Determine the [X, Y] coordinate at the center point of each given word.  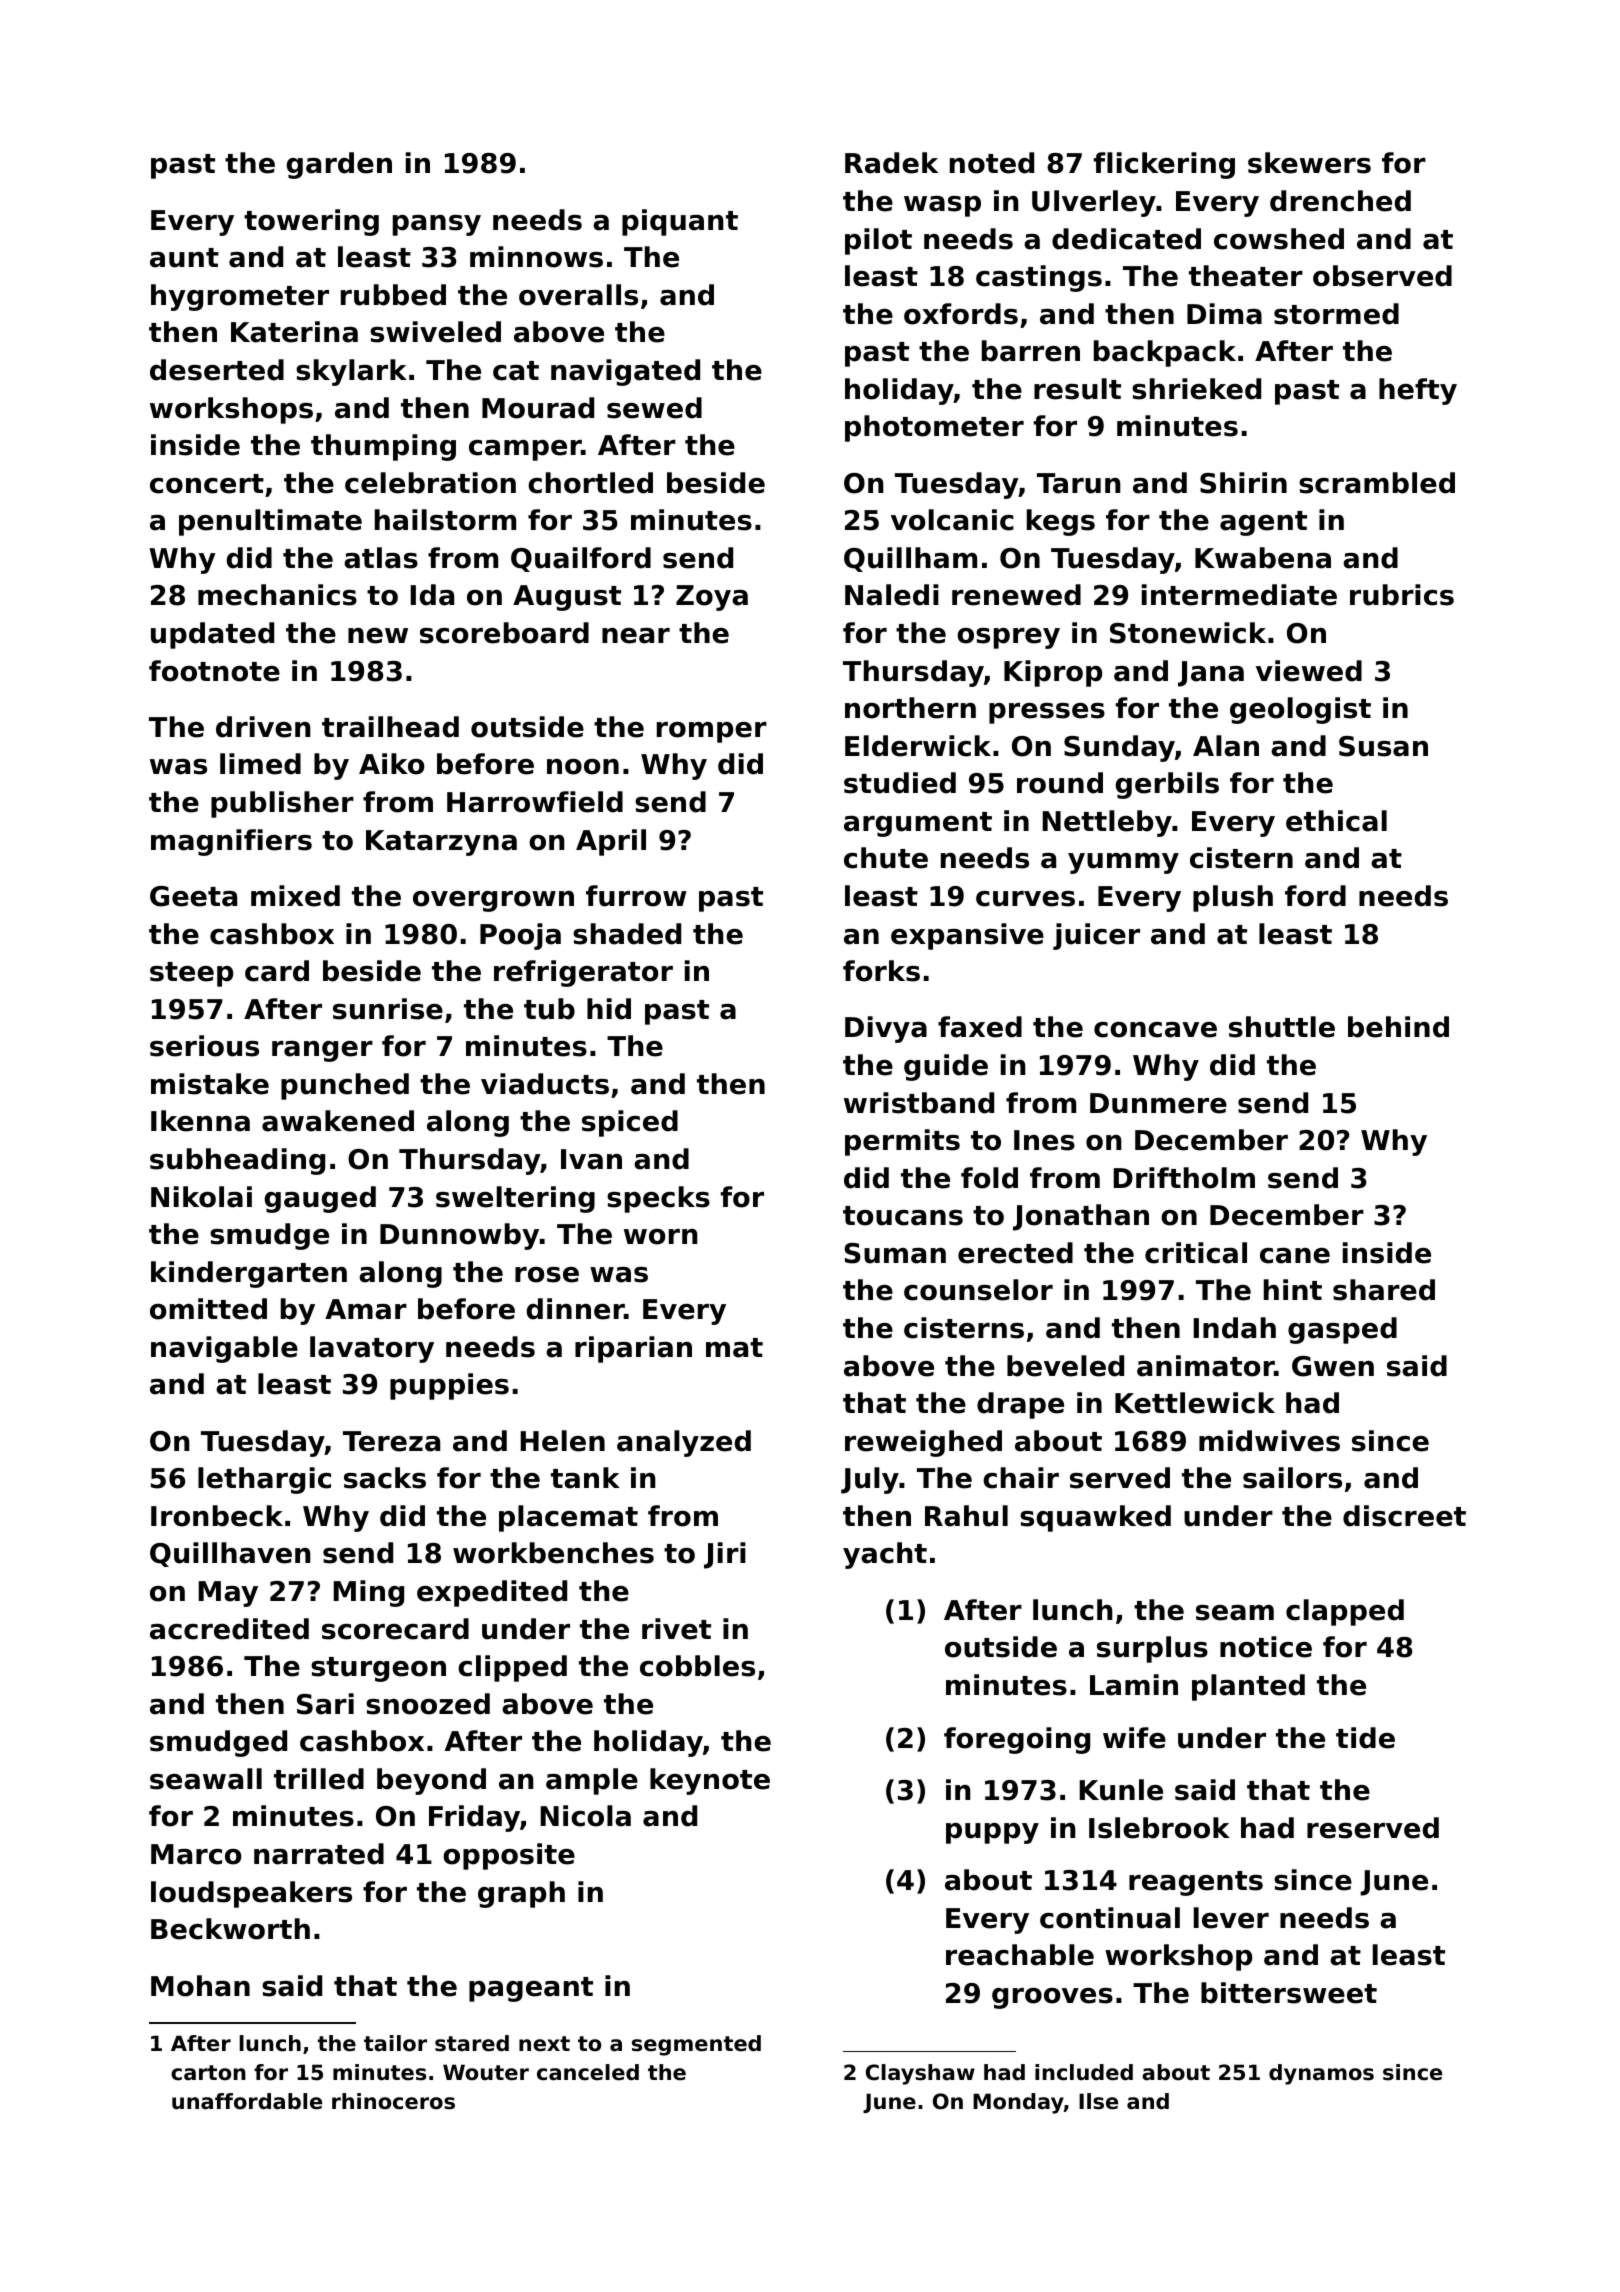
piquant [680, 222]
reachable [1020, 1955]
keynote [710, 1781]
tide [1365, 1738]
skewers [1309, 163]
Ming [368, 1593]
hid [609, 1009]
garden [339, 165]
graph [521, 1894]
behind [1398, 1027]
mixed [295, 896]
